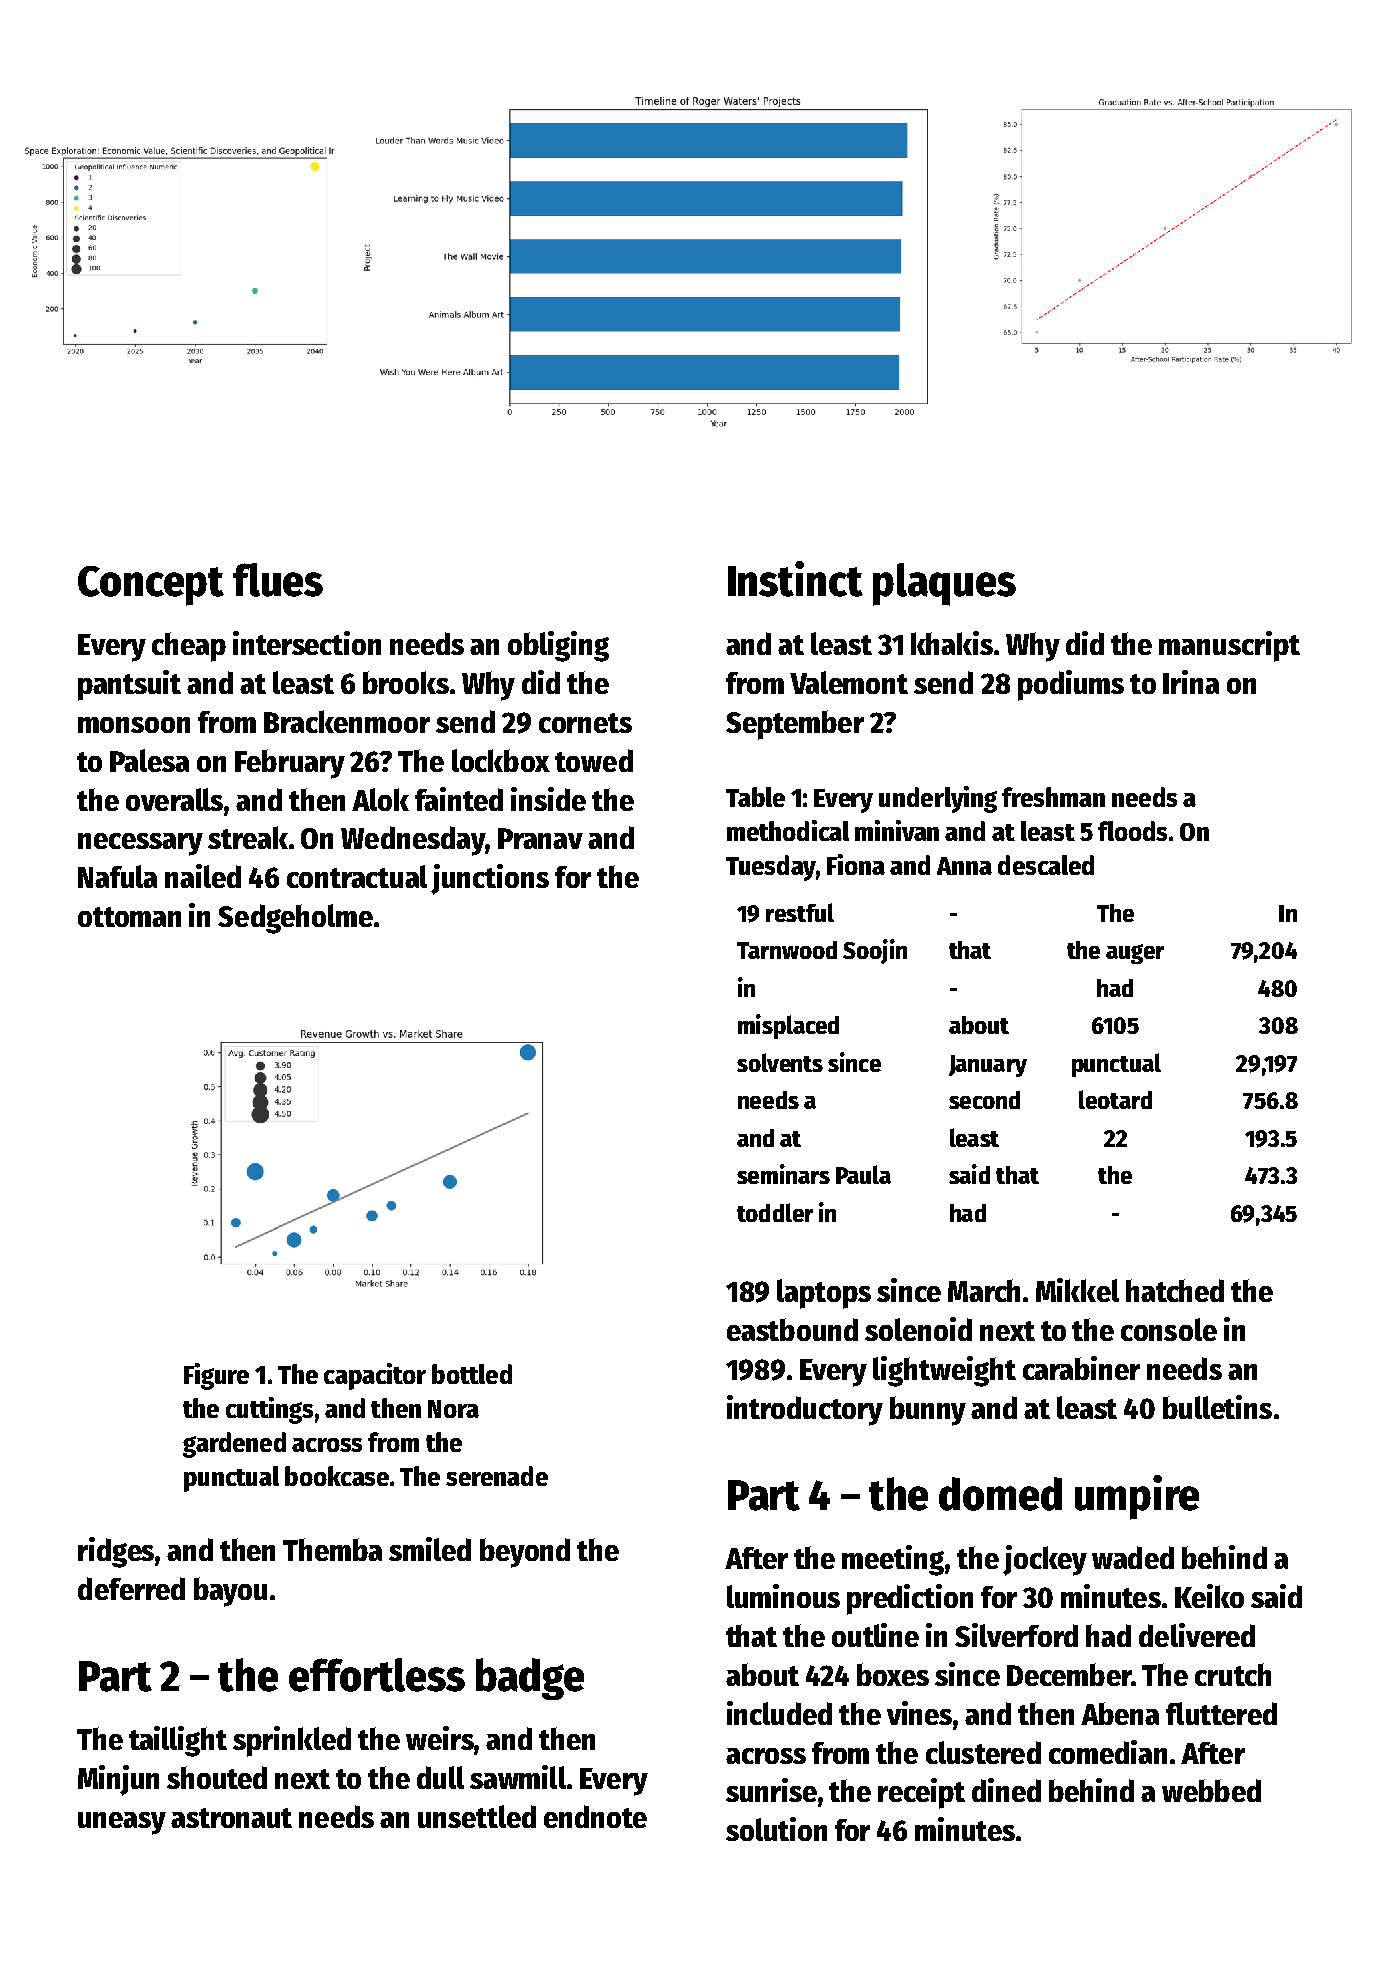 This screenshot has height=1969, width=1386. I want to click on capacitor, so click(375, 1376).
